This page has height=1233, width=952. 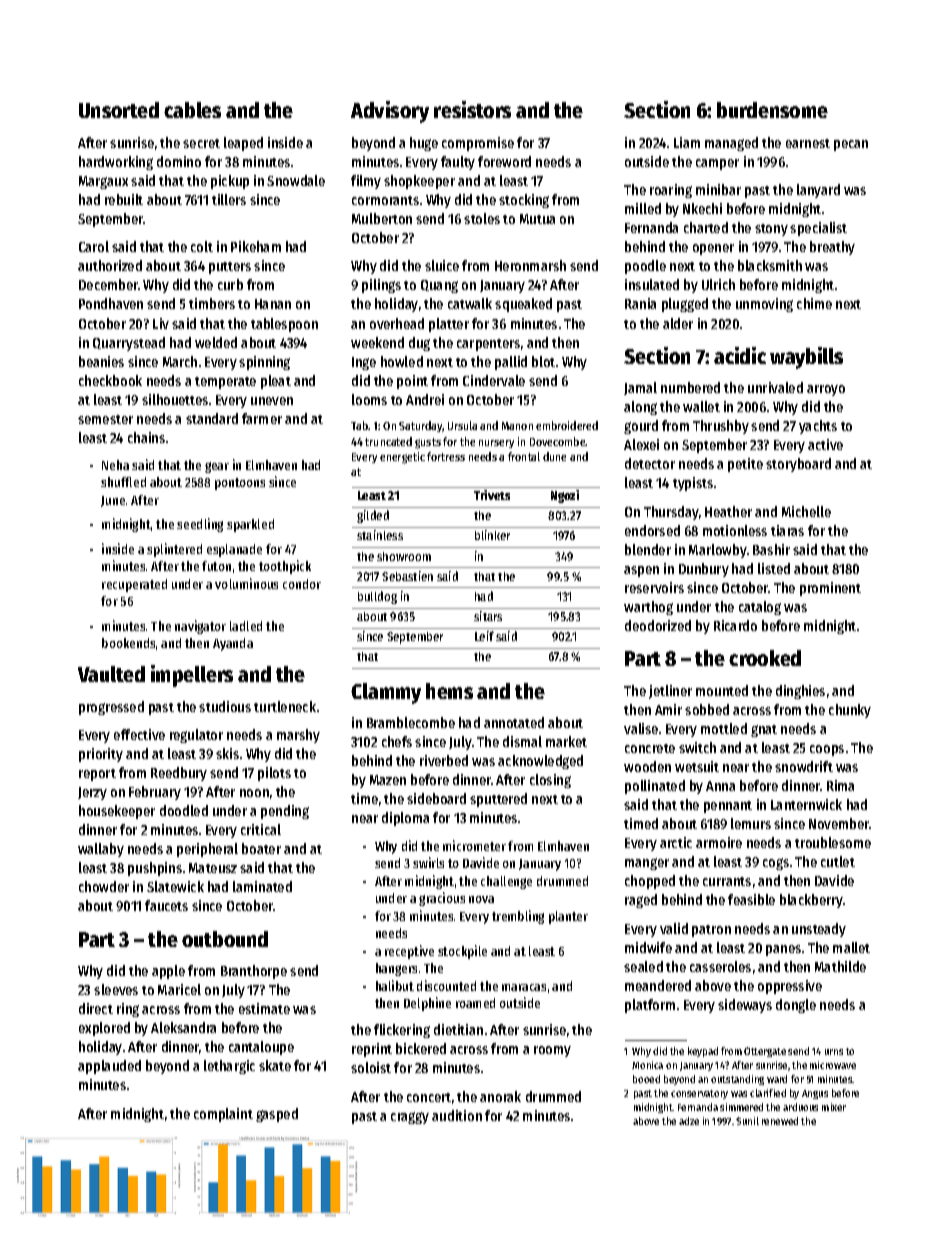 I want to click on resistors, so click(x=472, y=109).
